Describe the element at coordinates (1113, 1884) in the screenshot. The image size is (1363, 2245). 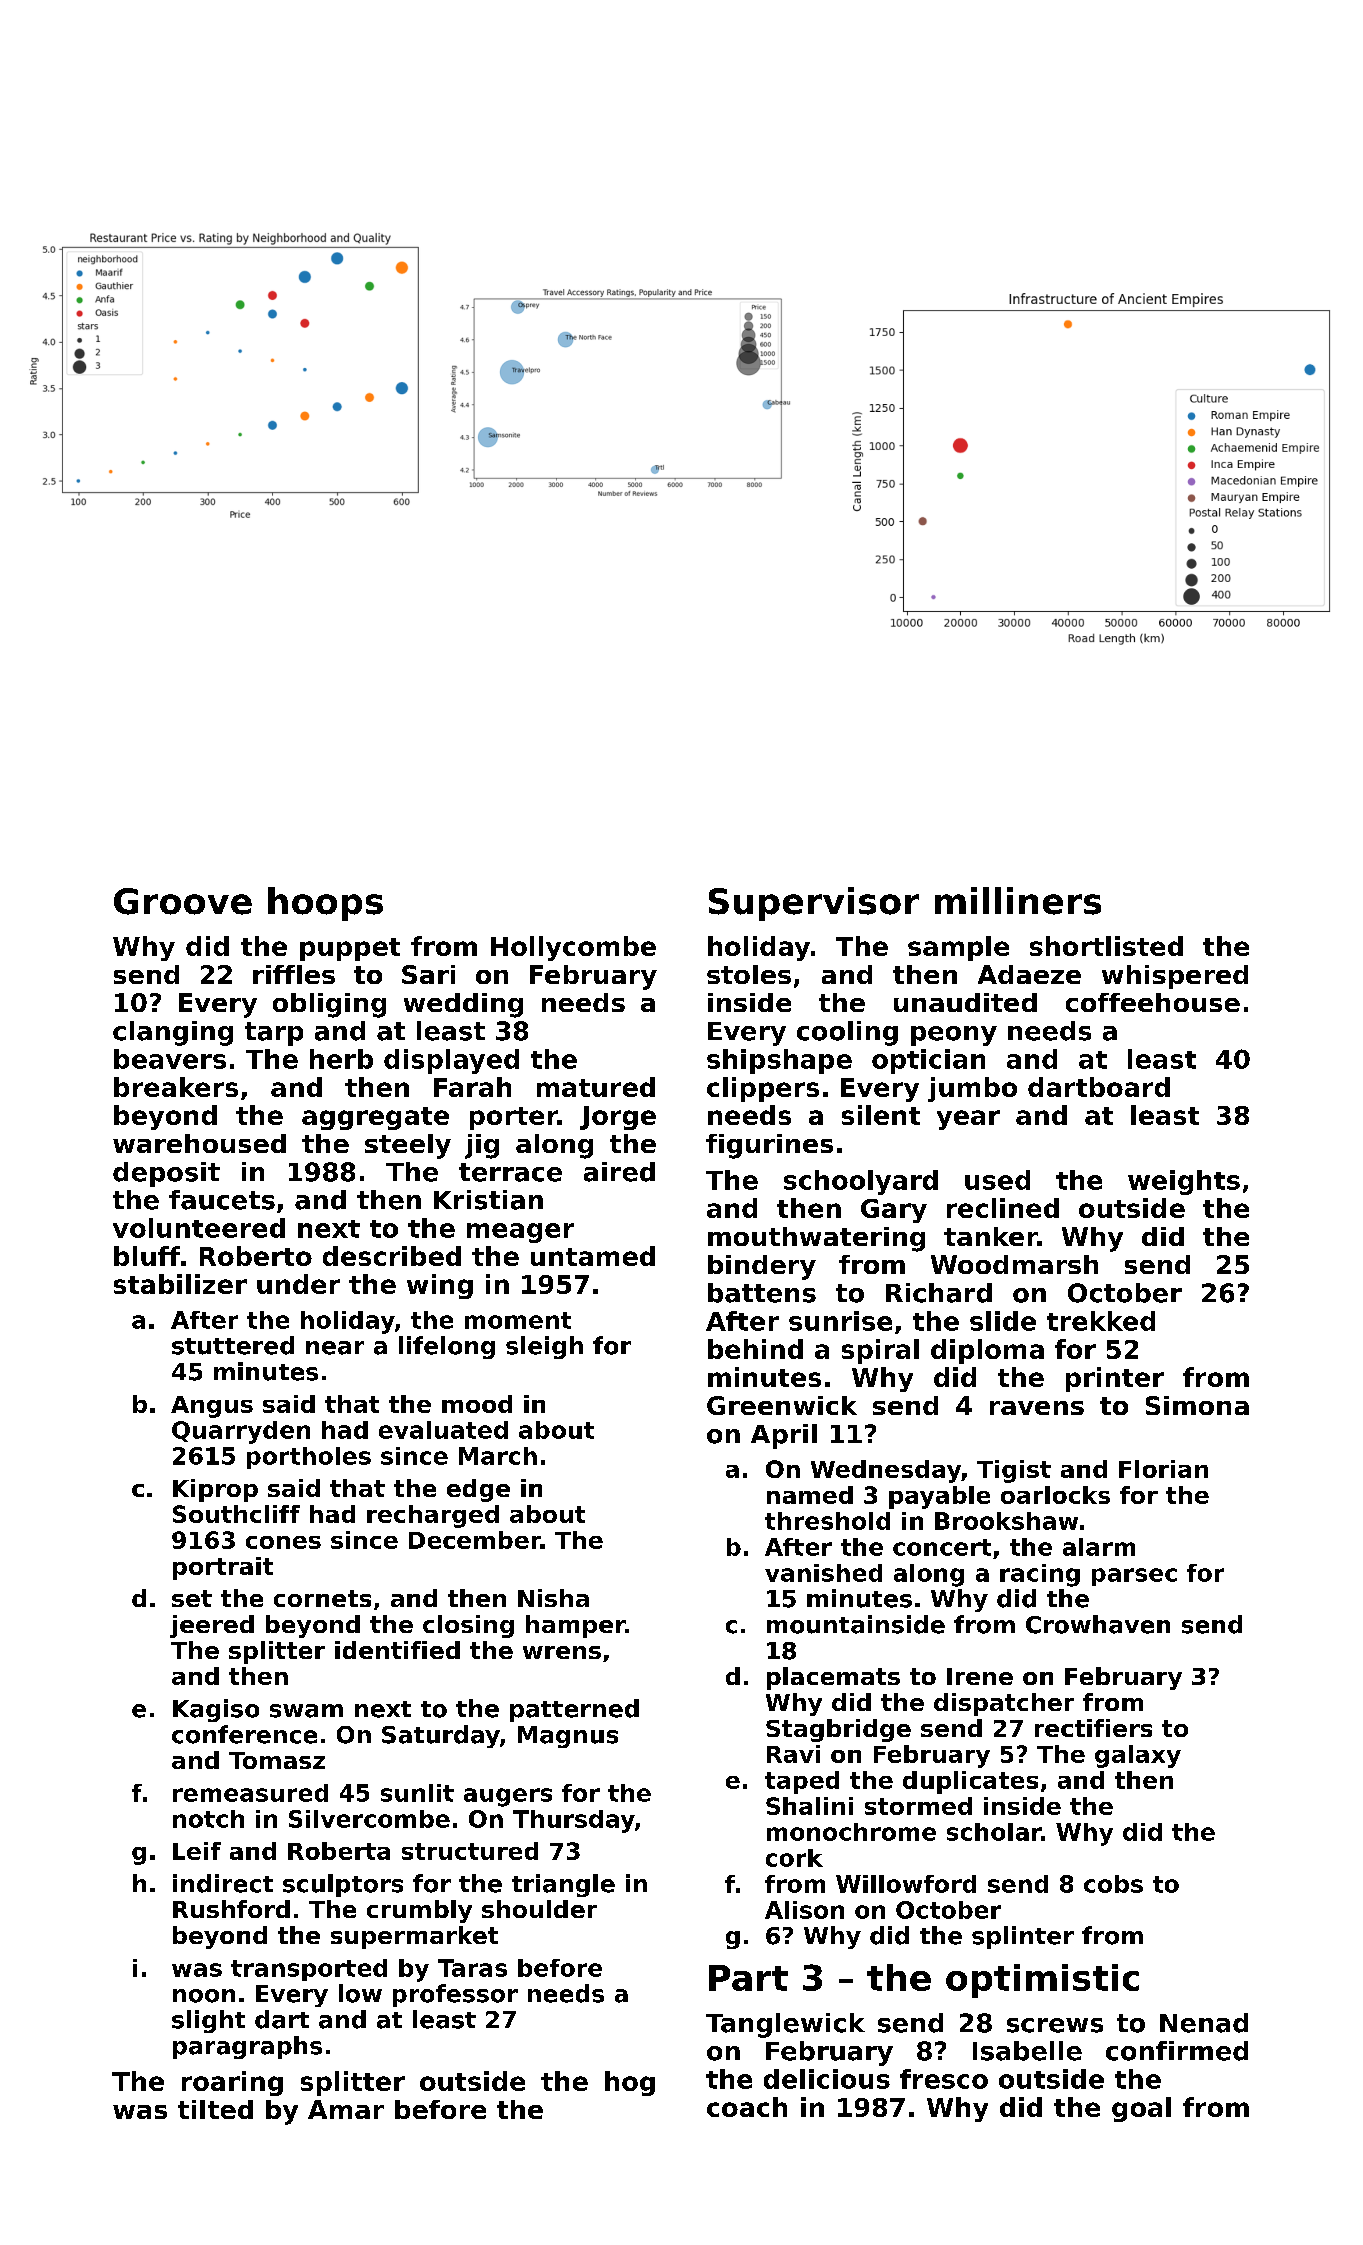
I see `cobs` at that location.
